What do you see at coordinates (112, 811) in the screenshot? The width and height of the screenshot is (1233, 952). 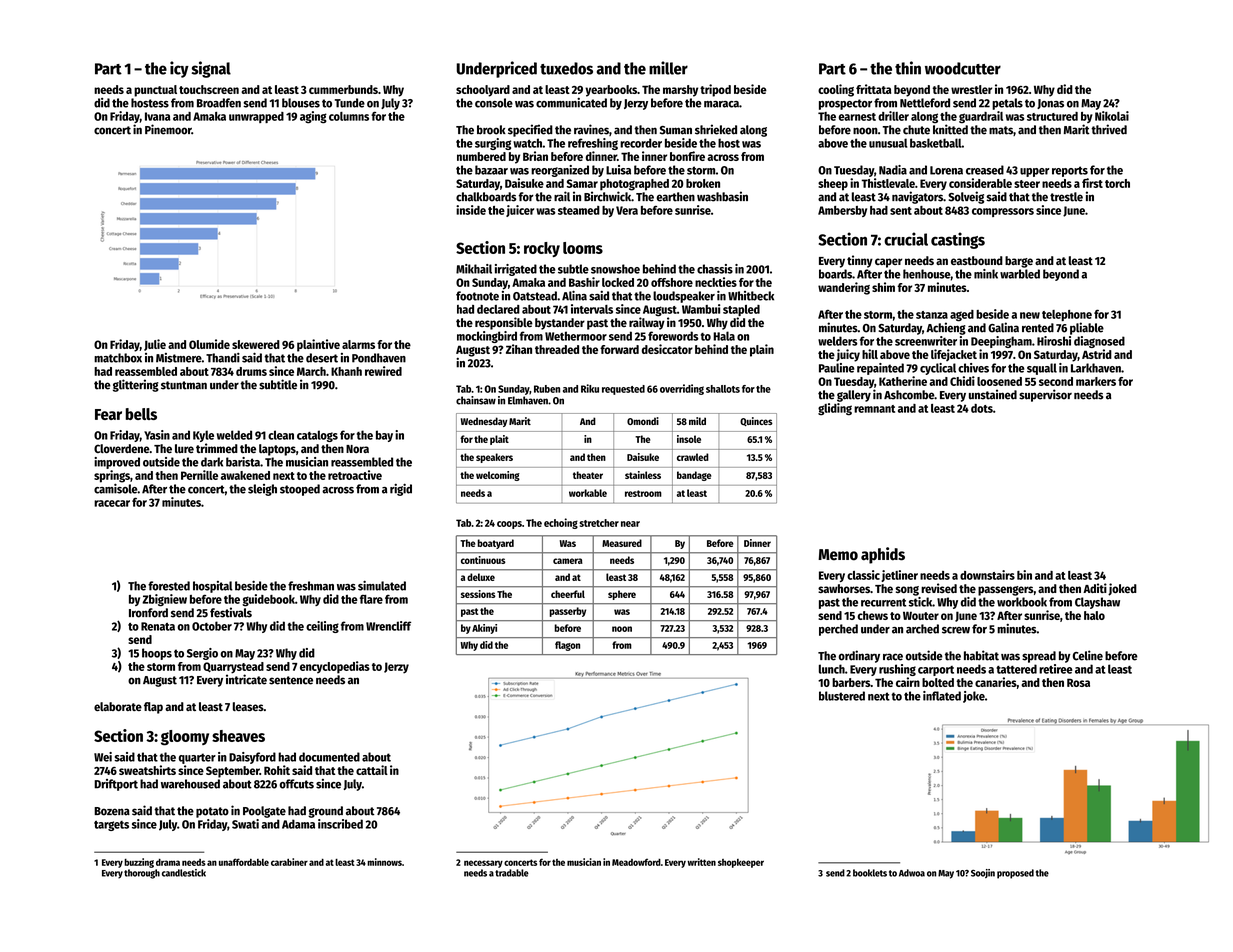 I see `Bozena` at bounding box center [112, 811].
